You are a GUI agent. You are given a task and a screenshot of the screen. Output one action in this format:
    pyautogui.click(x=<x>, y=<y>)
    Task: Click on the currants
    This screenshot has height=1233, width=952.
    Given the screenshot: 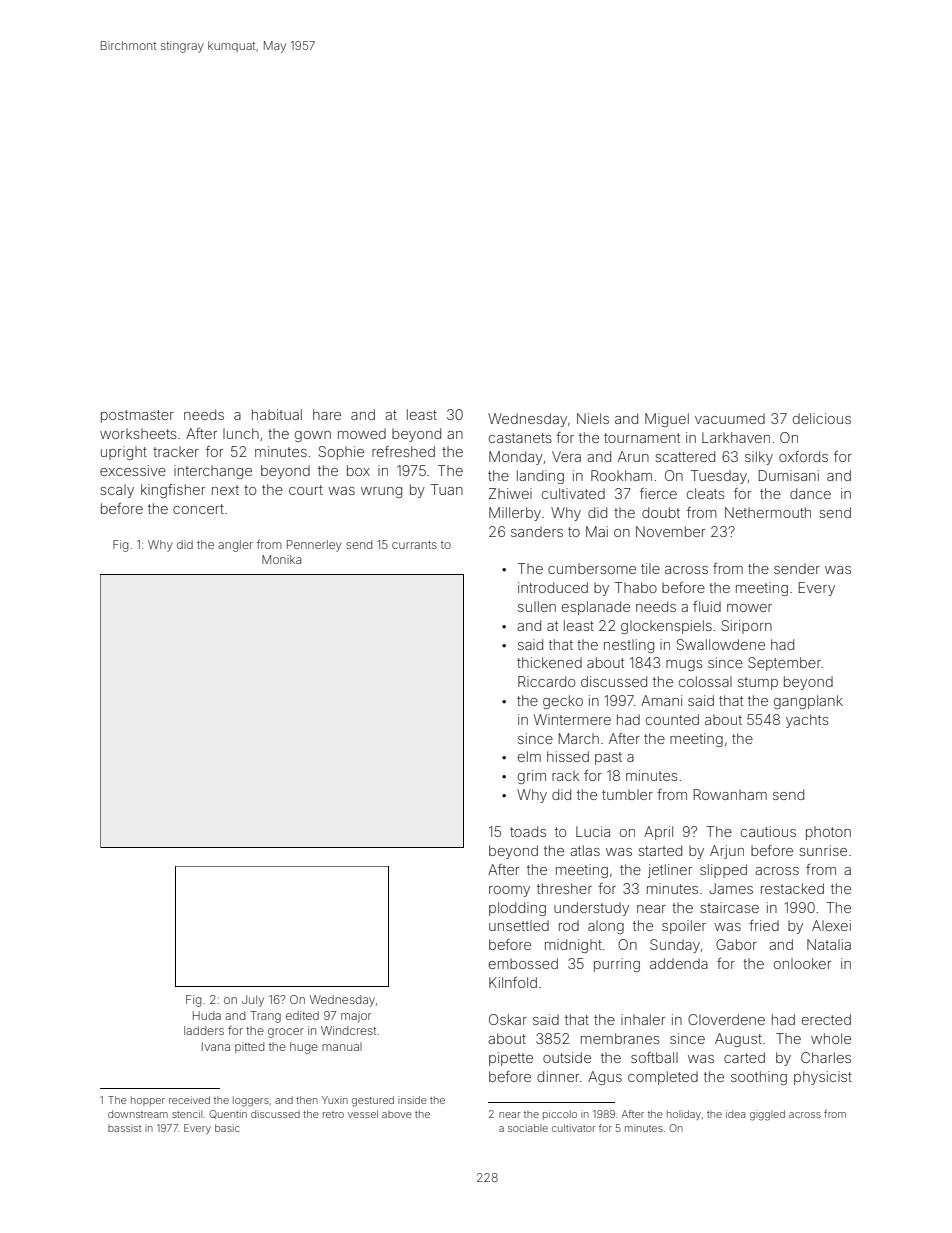 What is the action you would take?
    pyautogui.click(x=414, y=545)
